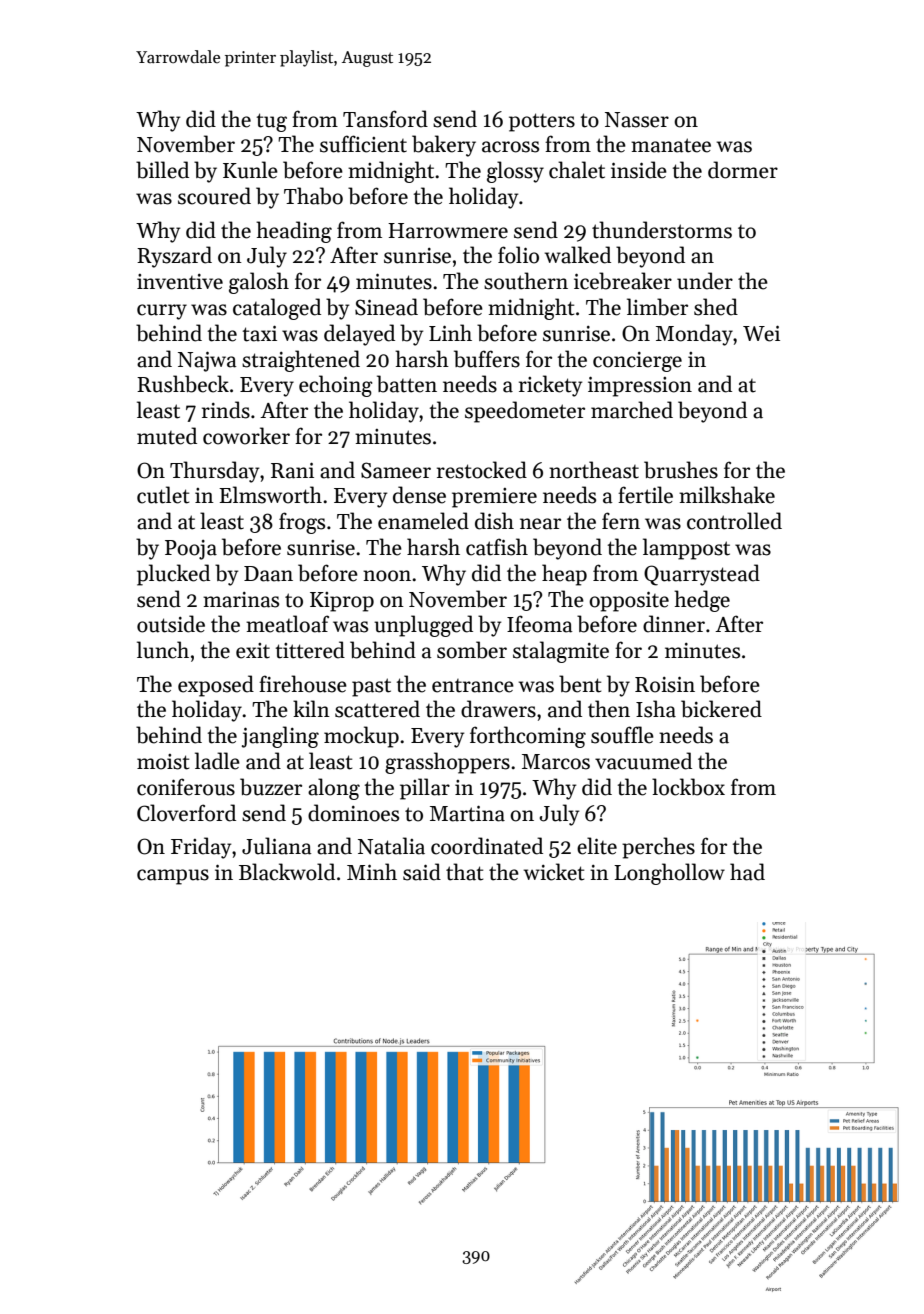  I want to click on Tansford, so click(385, 119).
